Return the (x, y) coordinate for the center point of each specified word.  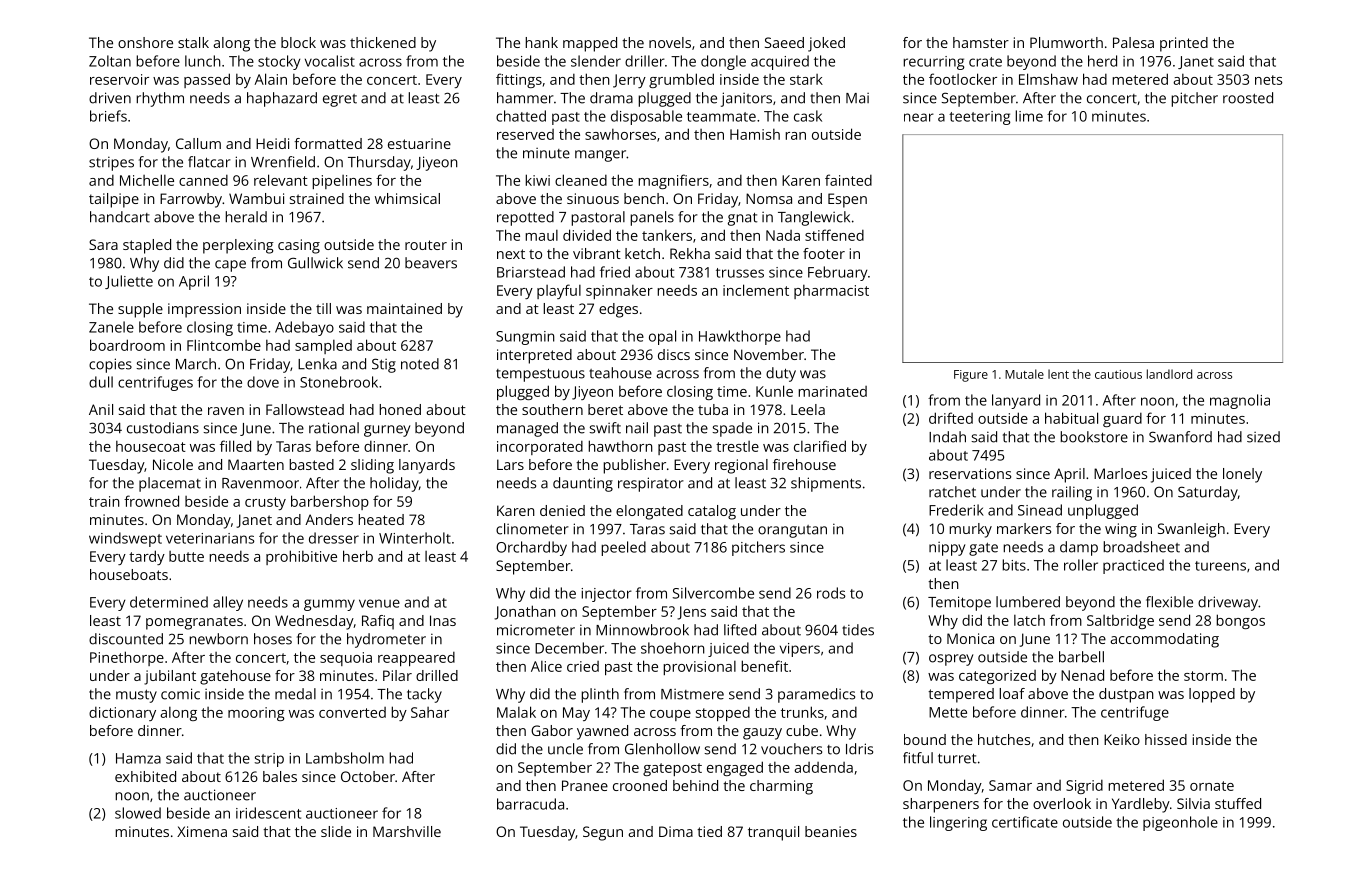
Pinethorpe (127, 658)
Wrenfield (283, 162)
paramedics (816, 695)
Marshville (407, 831)
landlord (1169, 374)
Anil (101, 409)
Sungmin (525, 338)
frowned (151, 501)
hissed (1166, 739)
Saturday (1208, 493)
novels (670, 42)
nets (1269, 80)
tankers (667, 235)
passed (207, 80)
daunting (583, 484)
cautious (1118, 374)
